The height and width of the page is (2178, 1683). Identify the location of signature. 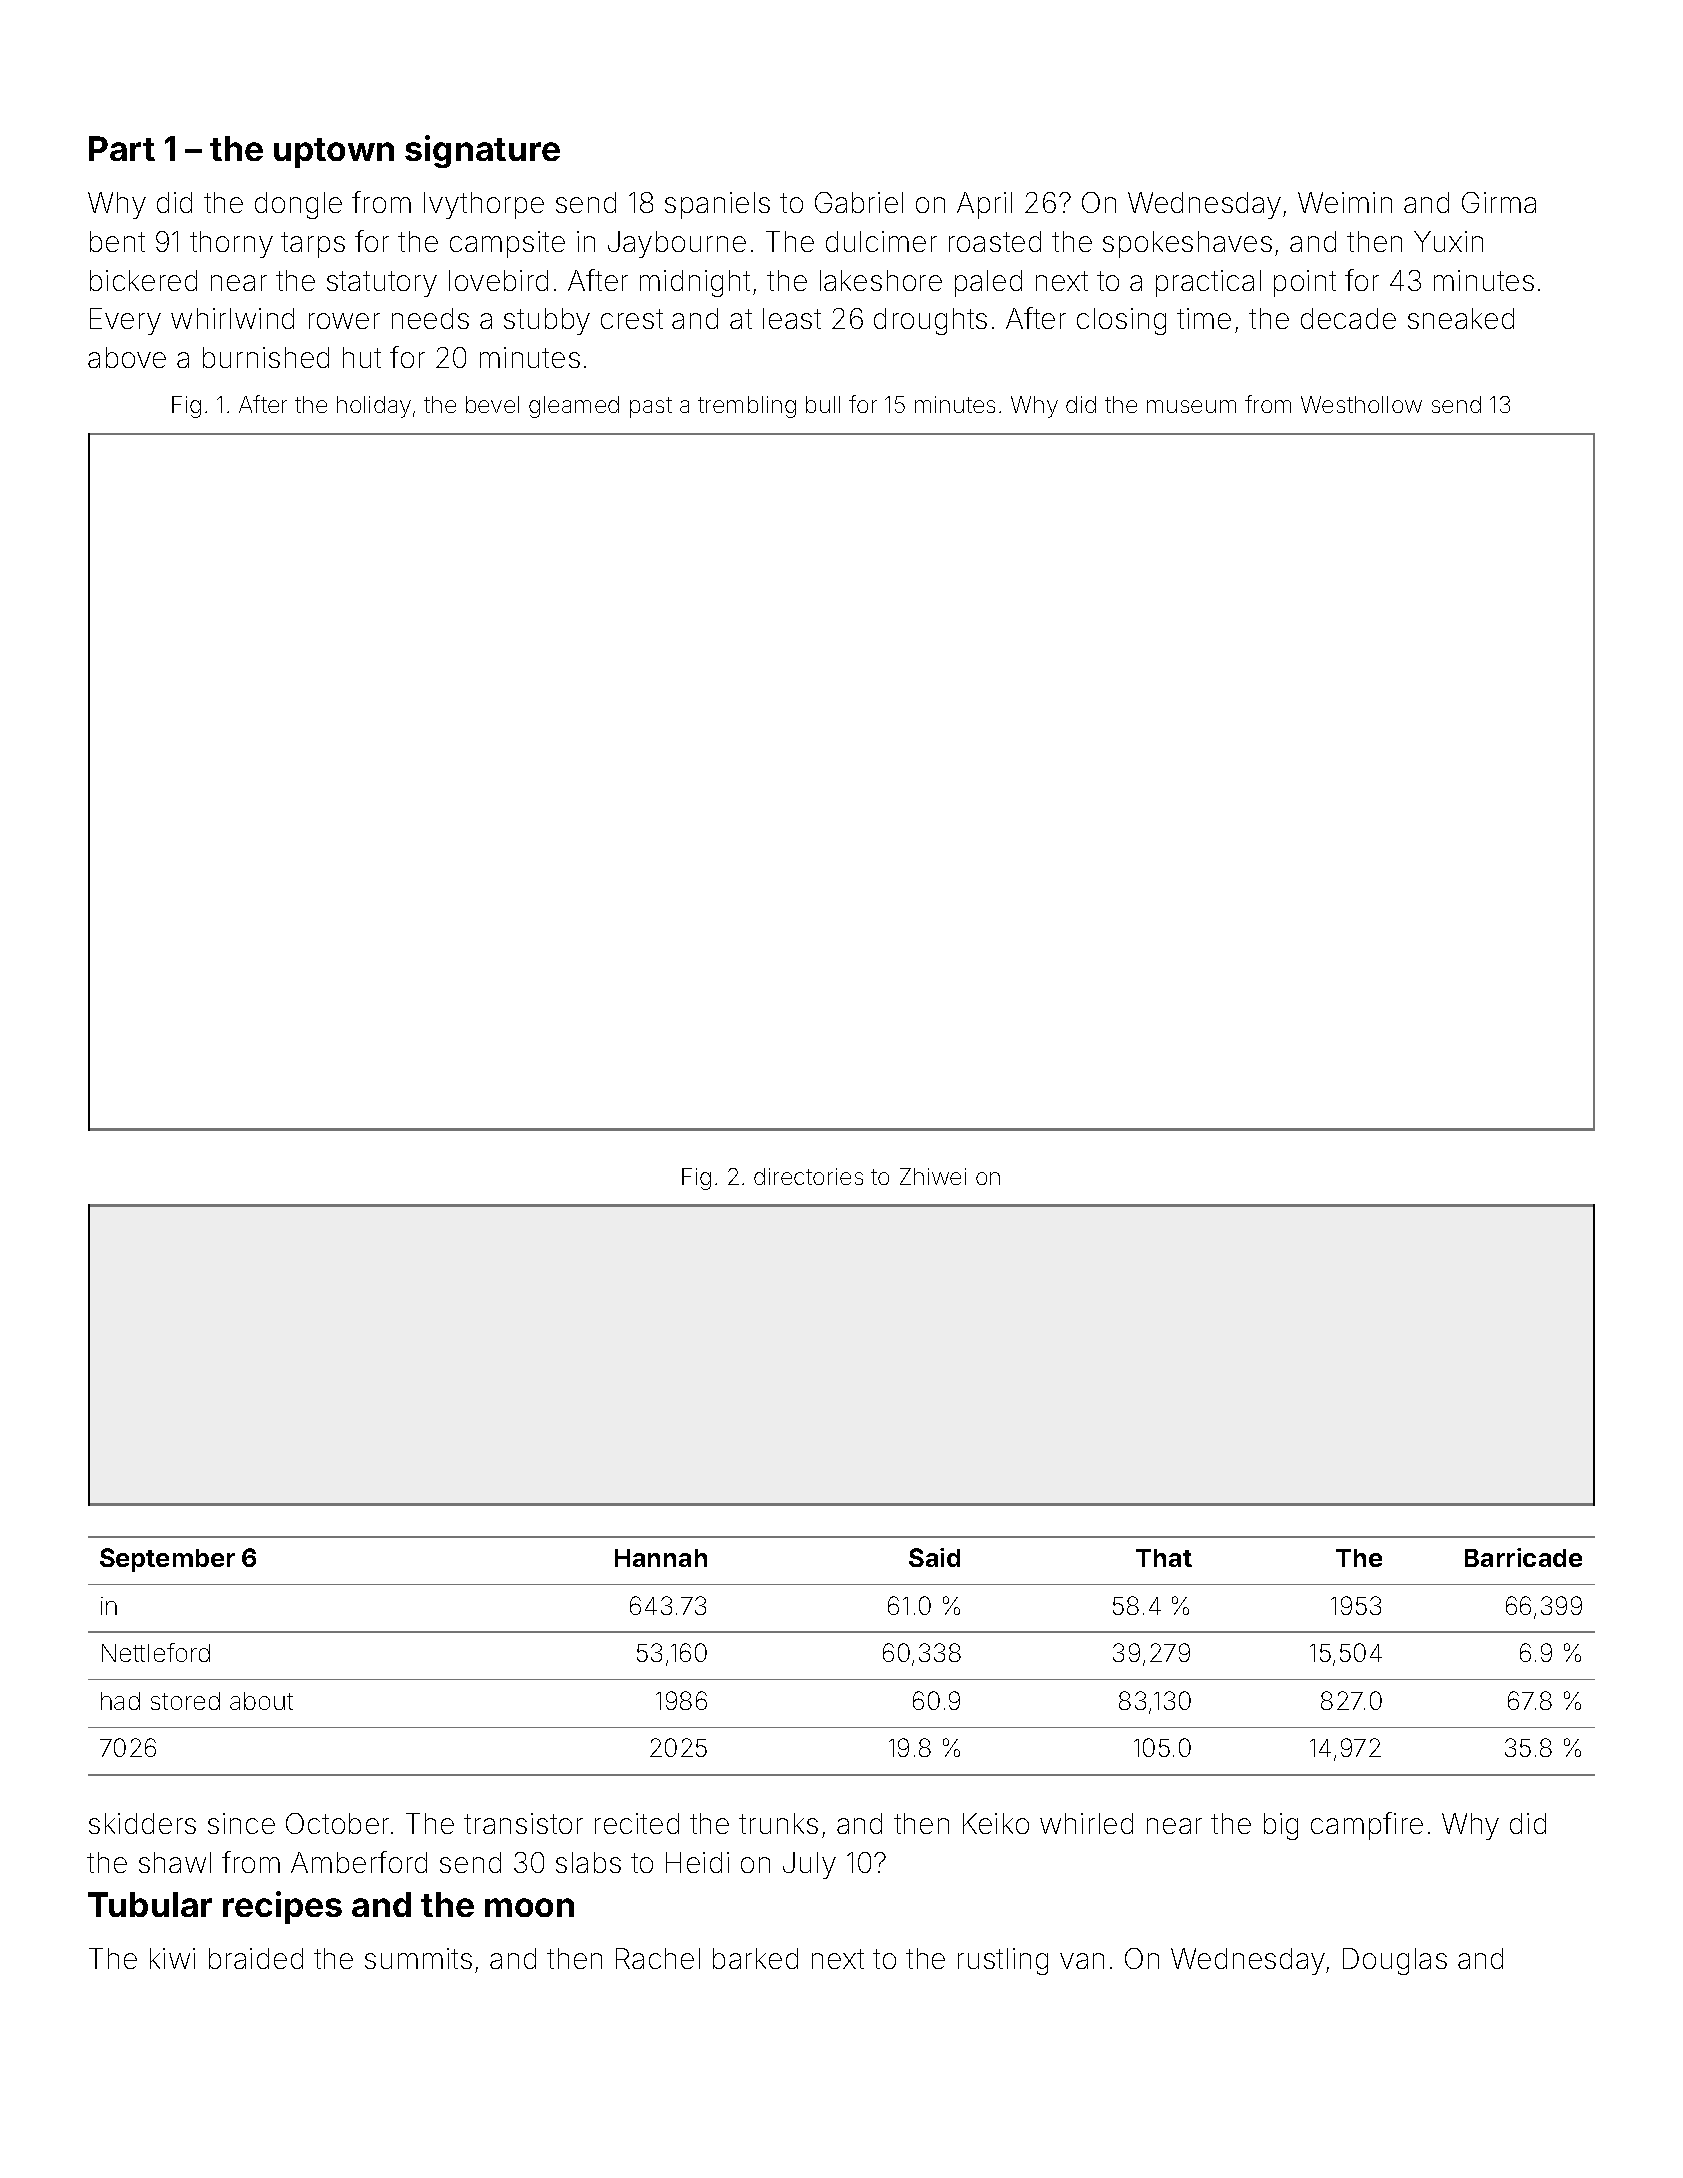
(482, 151).
